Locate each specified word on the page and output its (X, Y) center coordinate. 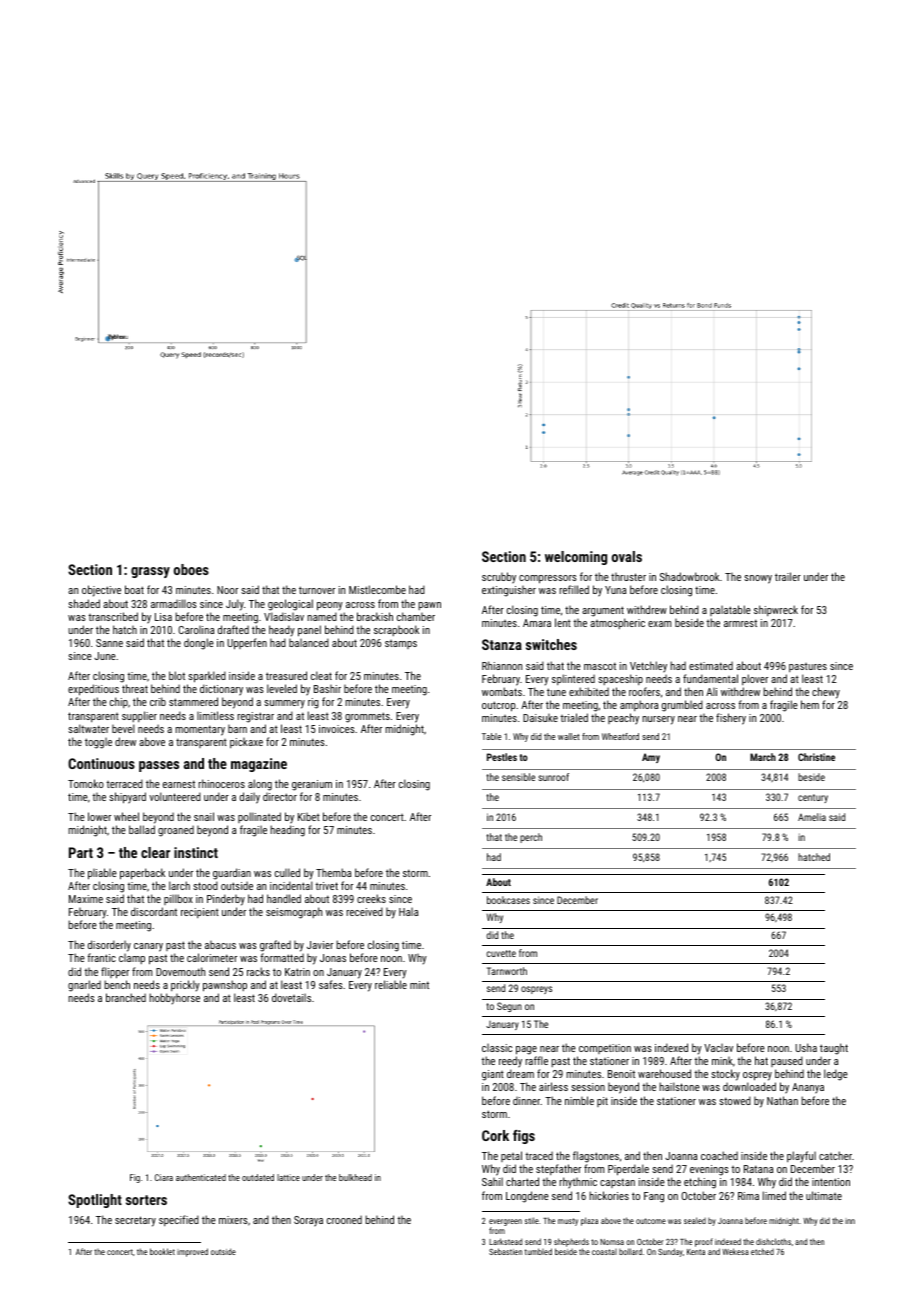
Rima (748, 1196)
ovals (627, 556)
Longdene (527, 1197)
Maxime (86, 899)
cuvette (501, 953)
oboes (191, 569)
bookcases (508, 900)
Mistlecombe (377, 589)
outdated (258, 1177)
